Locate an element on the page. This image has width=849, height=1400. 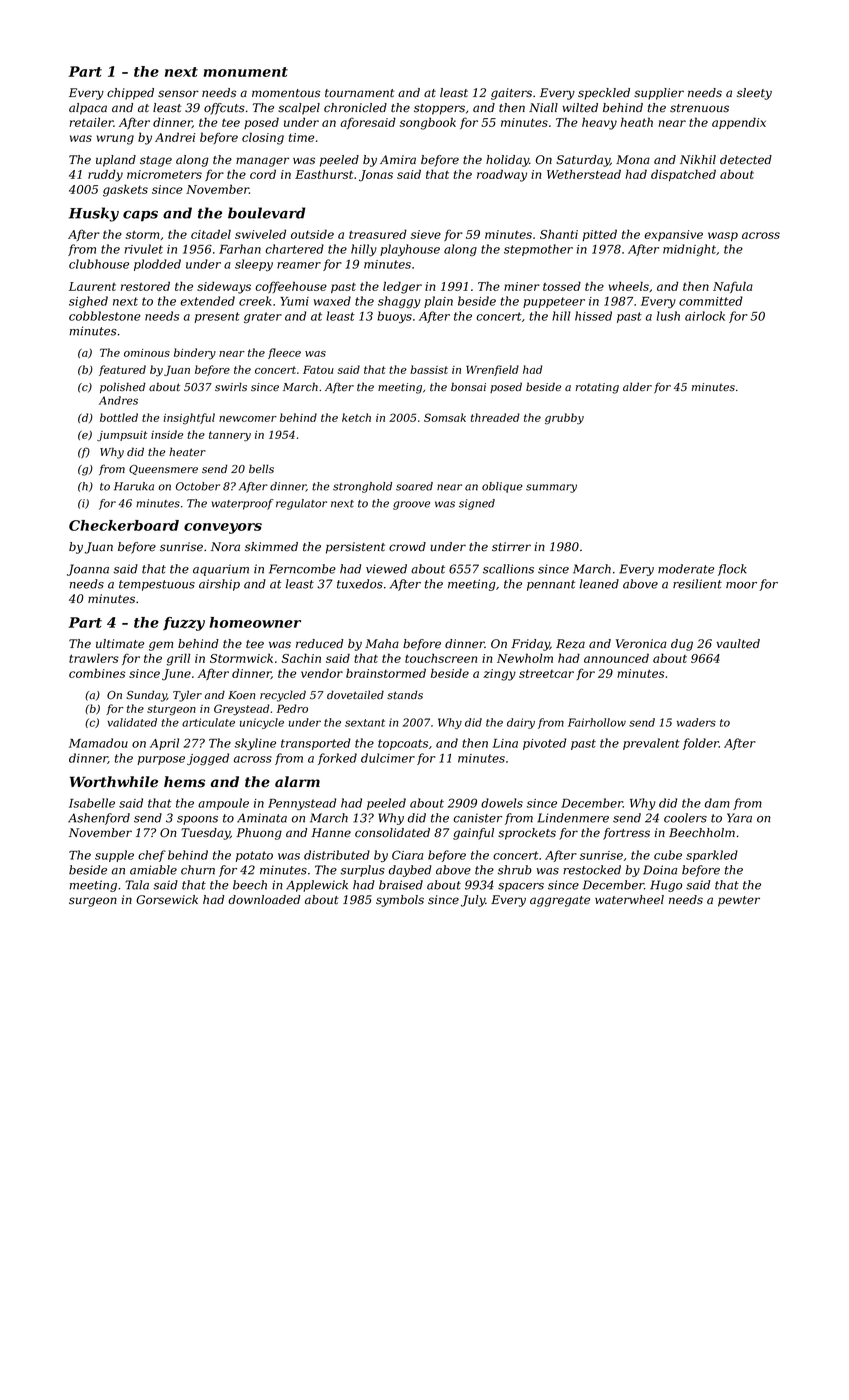
surgeon is located at coordinates (93, 902).
